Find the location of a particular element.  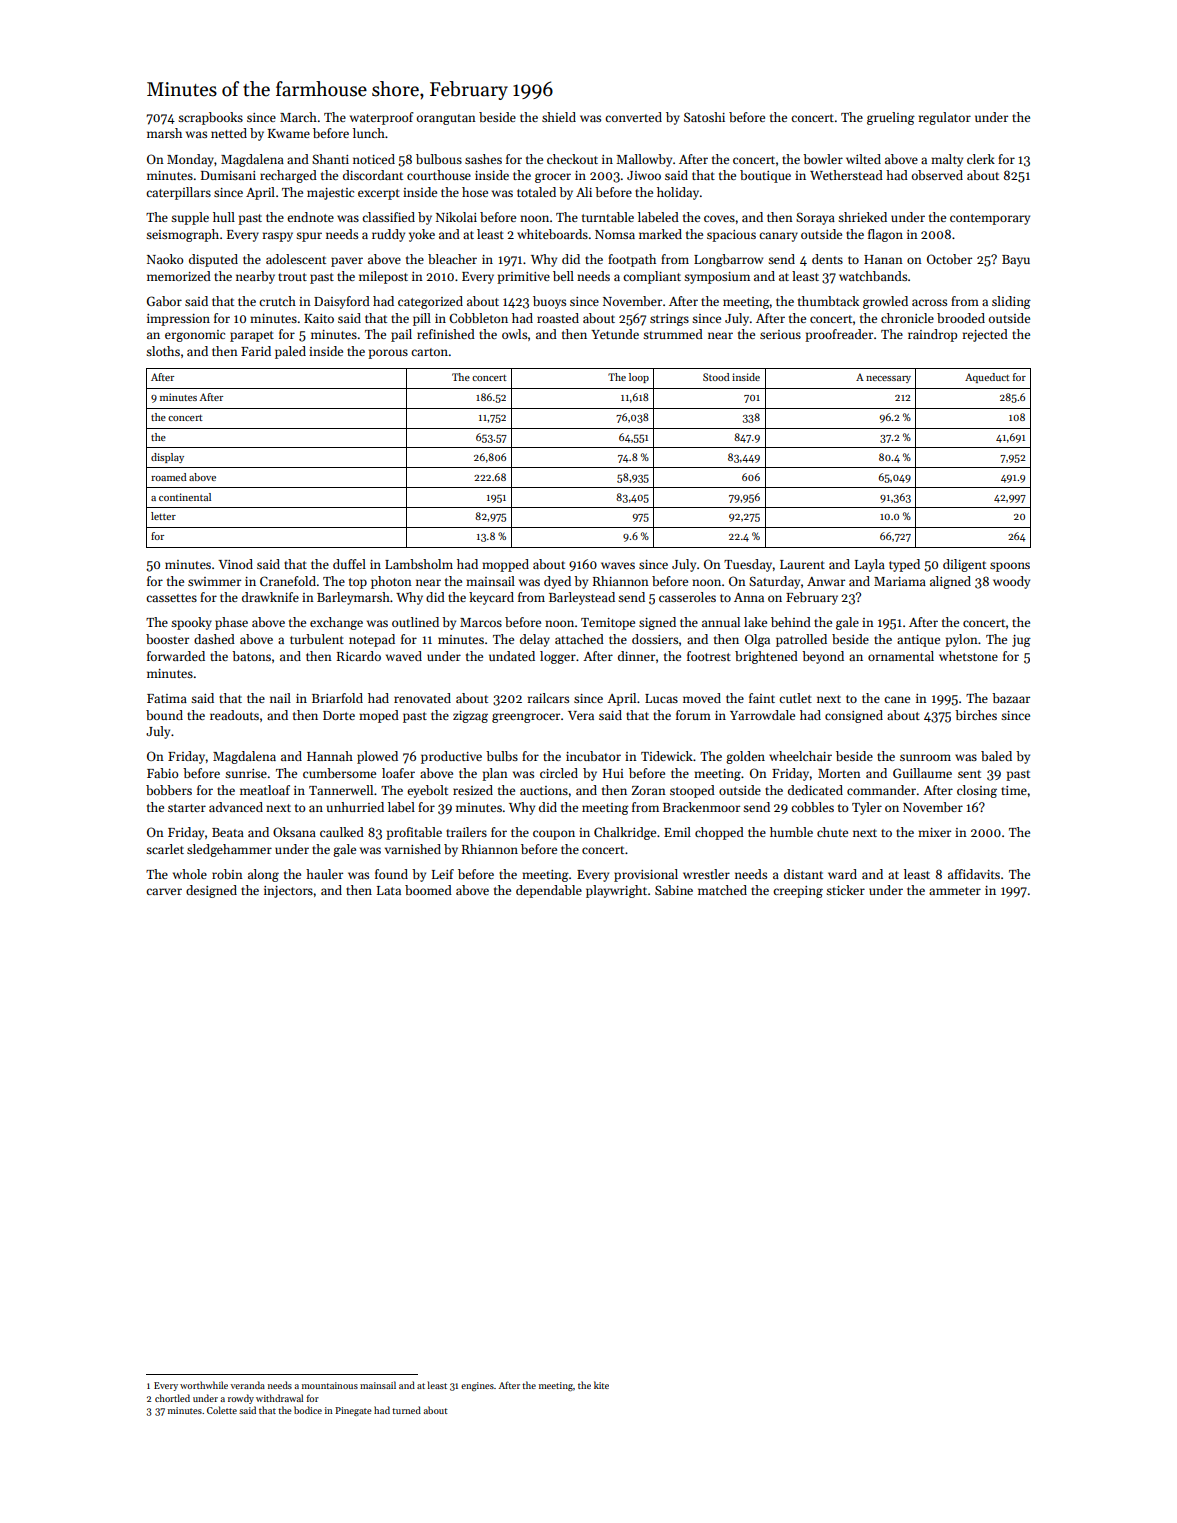

waves is located at coordinates (618, 565).
